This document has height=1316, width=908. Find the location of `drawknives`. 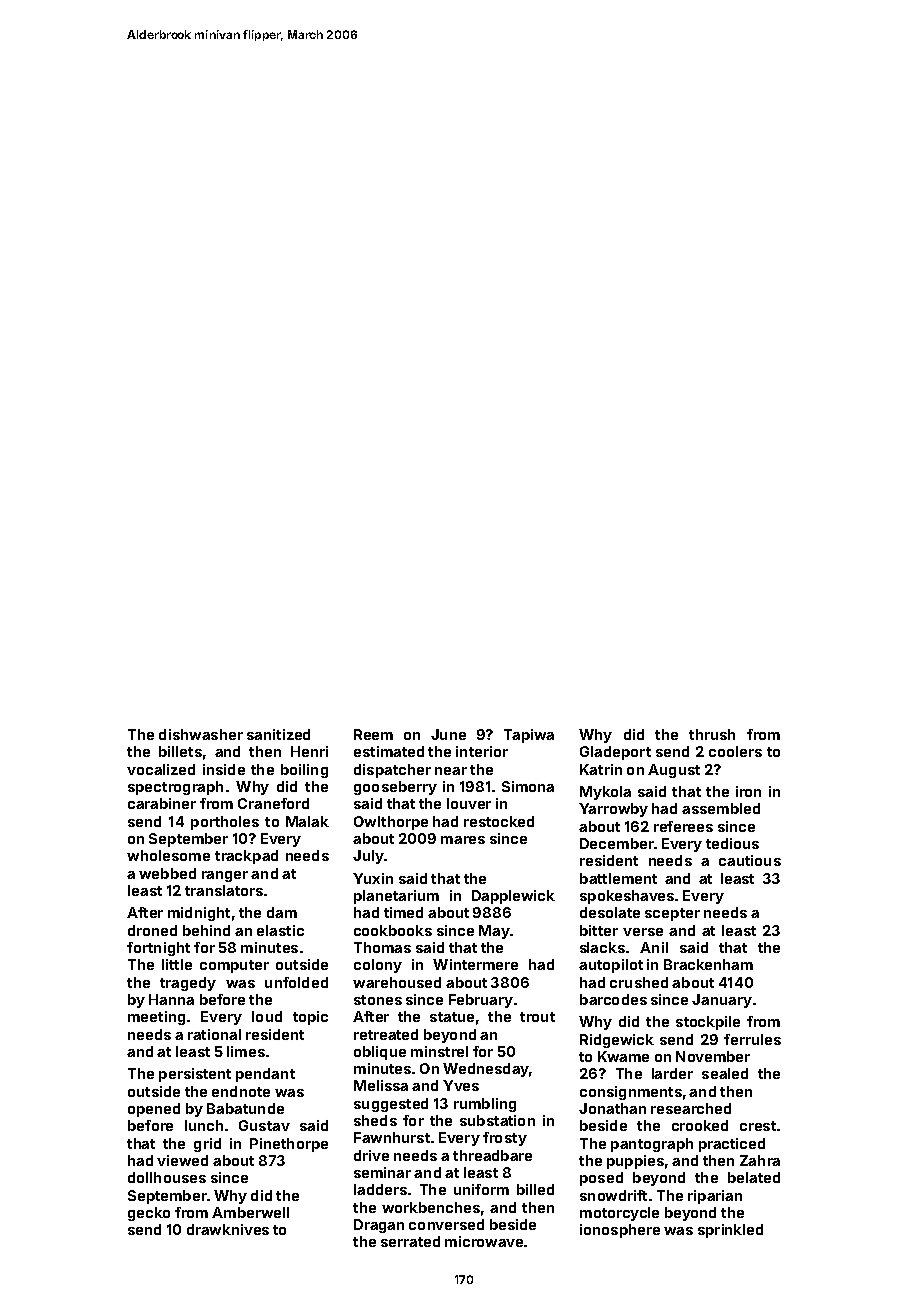

drawknives is located at coordinates (228, 1229).
